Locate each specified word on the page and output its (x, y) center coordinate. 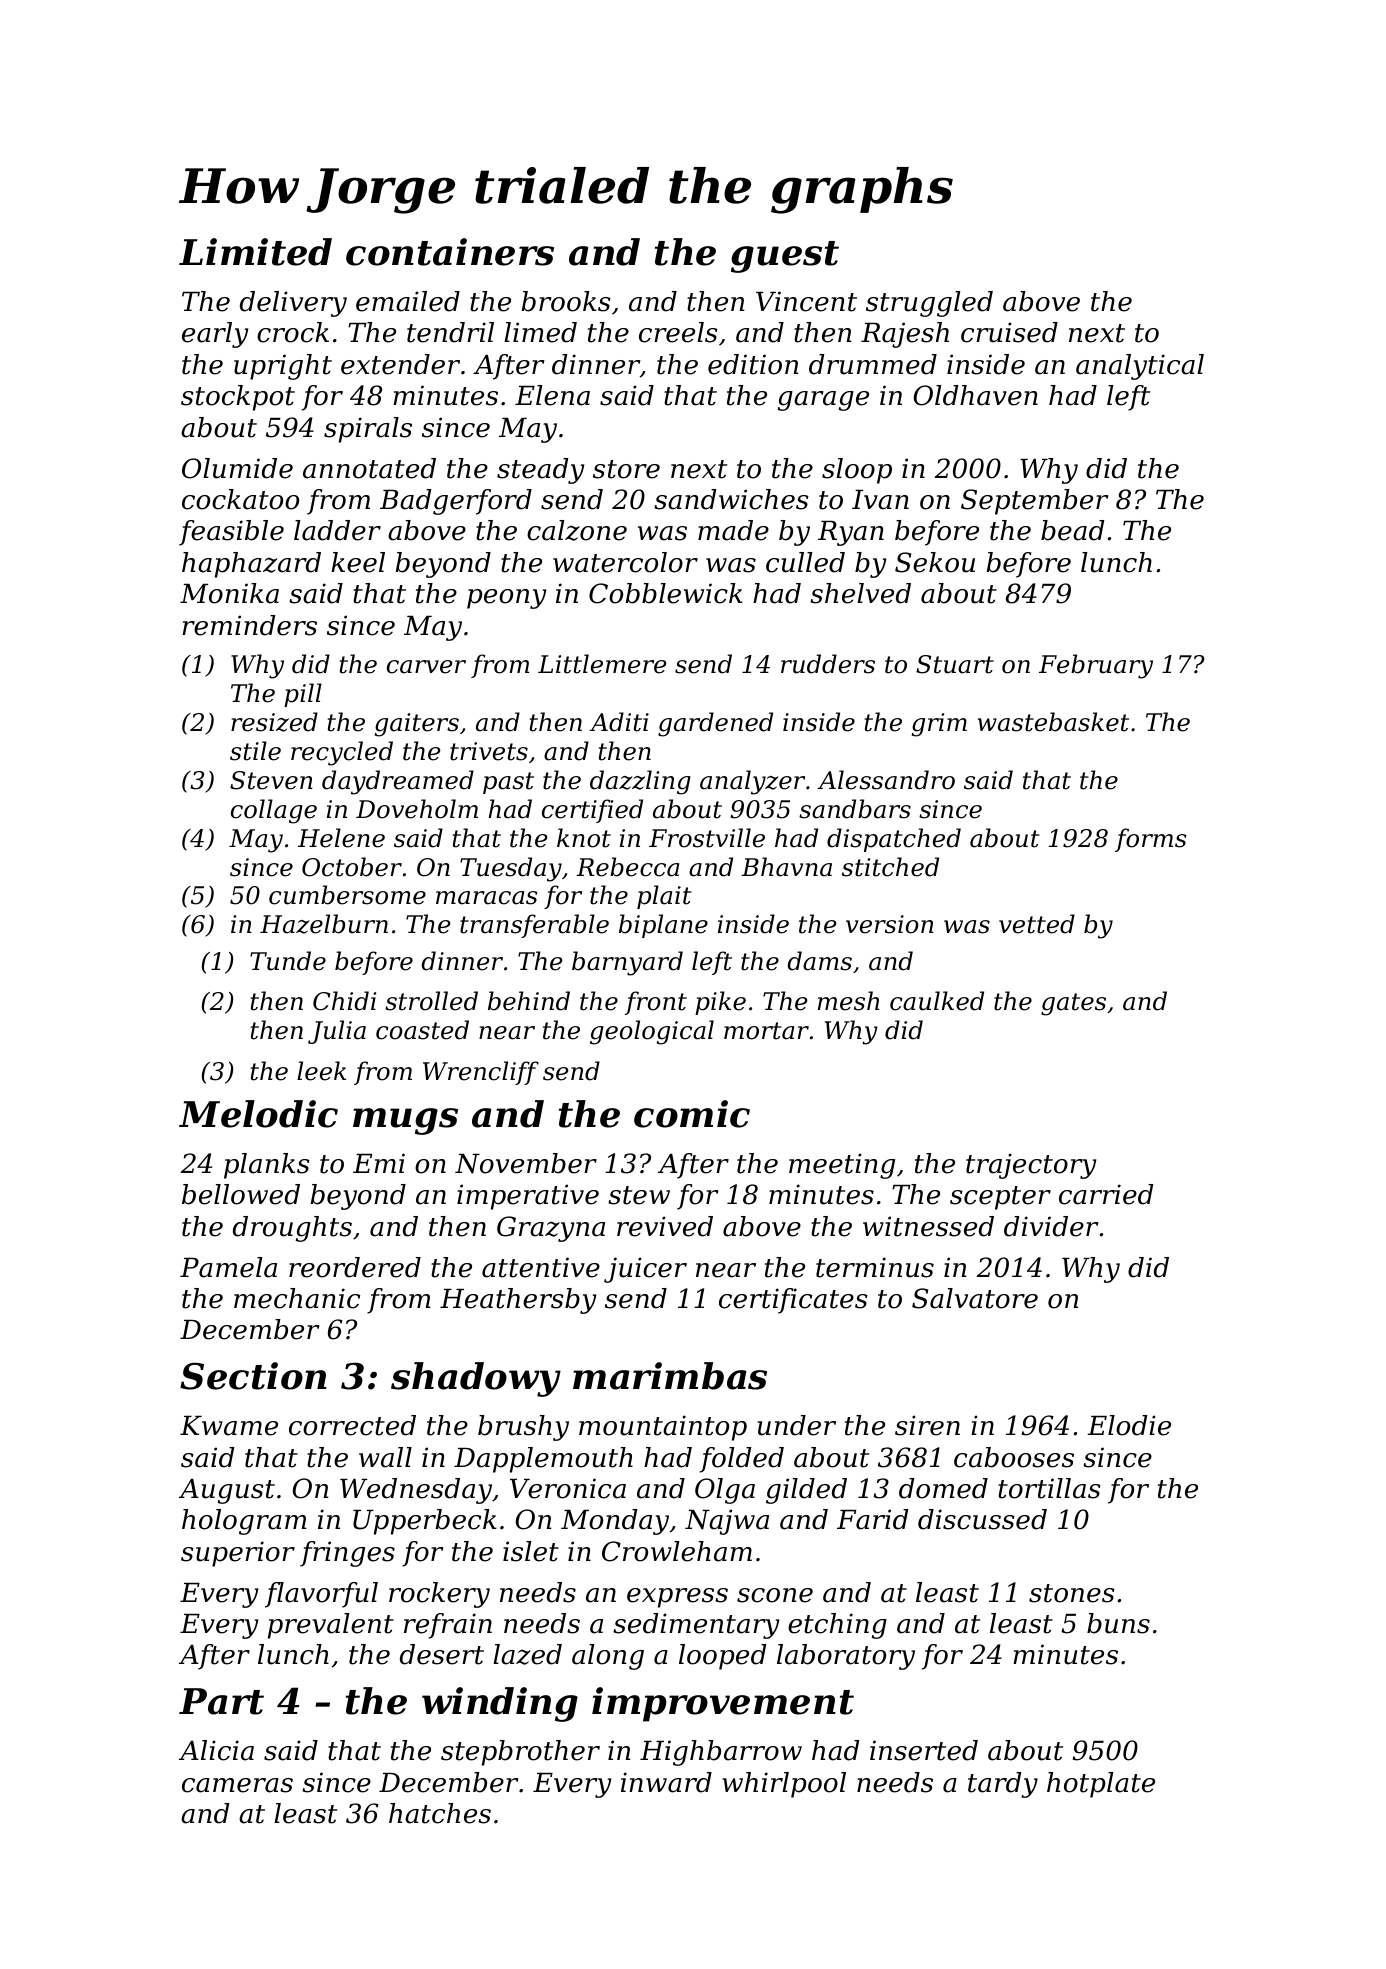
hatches (440, 1813)
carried (1106, 1194)
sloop (857, 471)
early (215, 335)
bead (1072, 530)
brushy (523, 1428)
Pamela (228, 1267)
